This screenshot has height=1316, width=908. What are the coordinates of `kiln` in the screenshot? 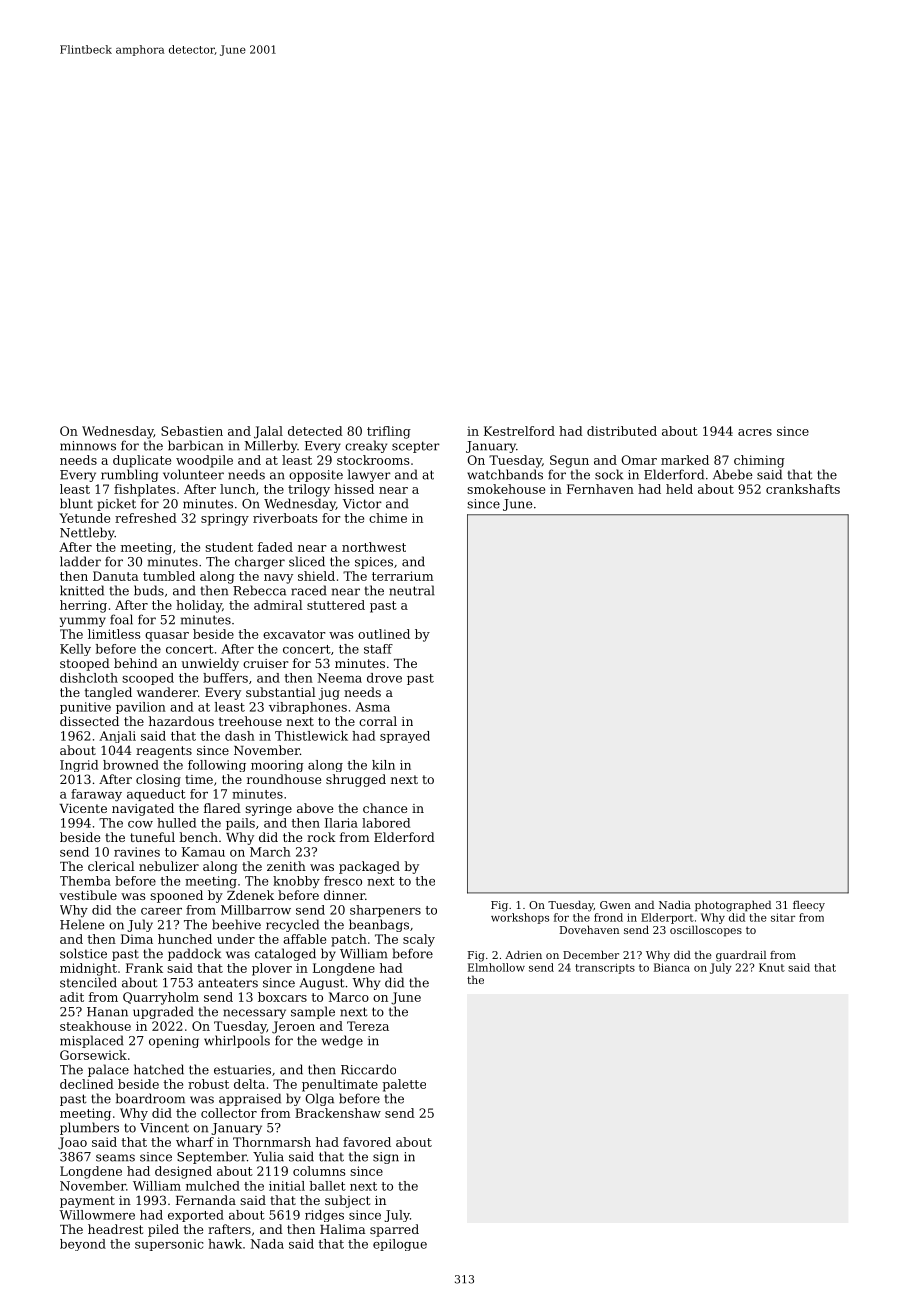 It's located at (383, 765).
